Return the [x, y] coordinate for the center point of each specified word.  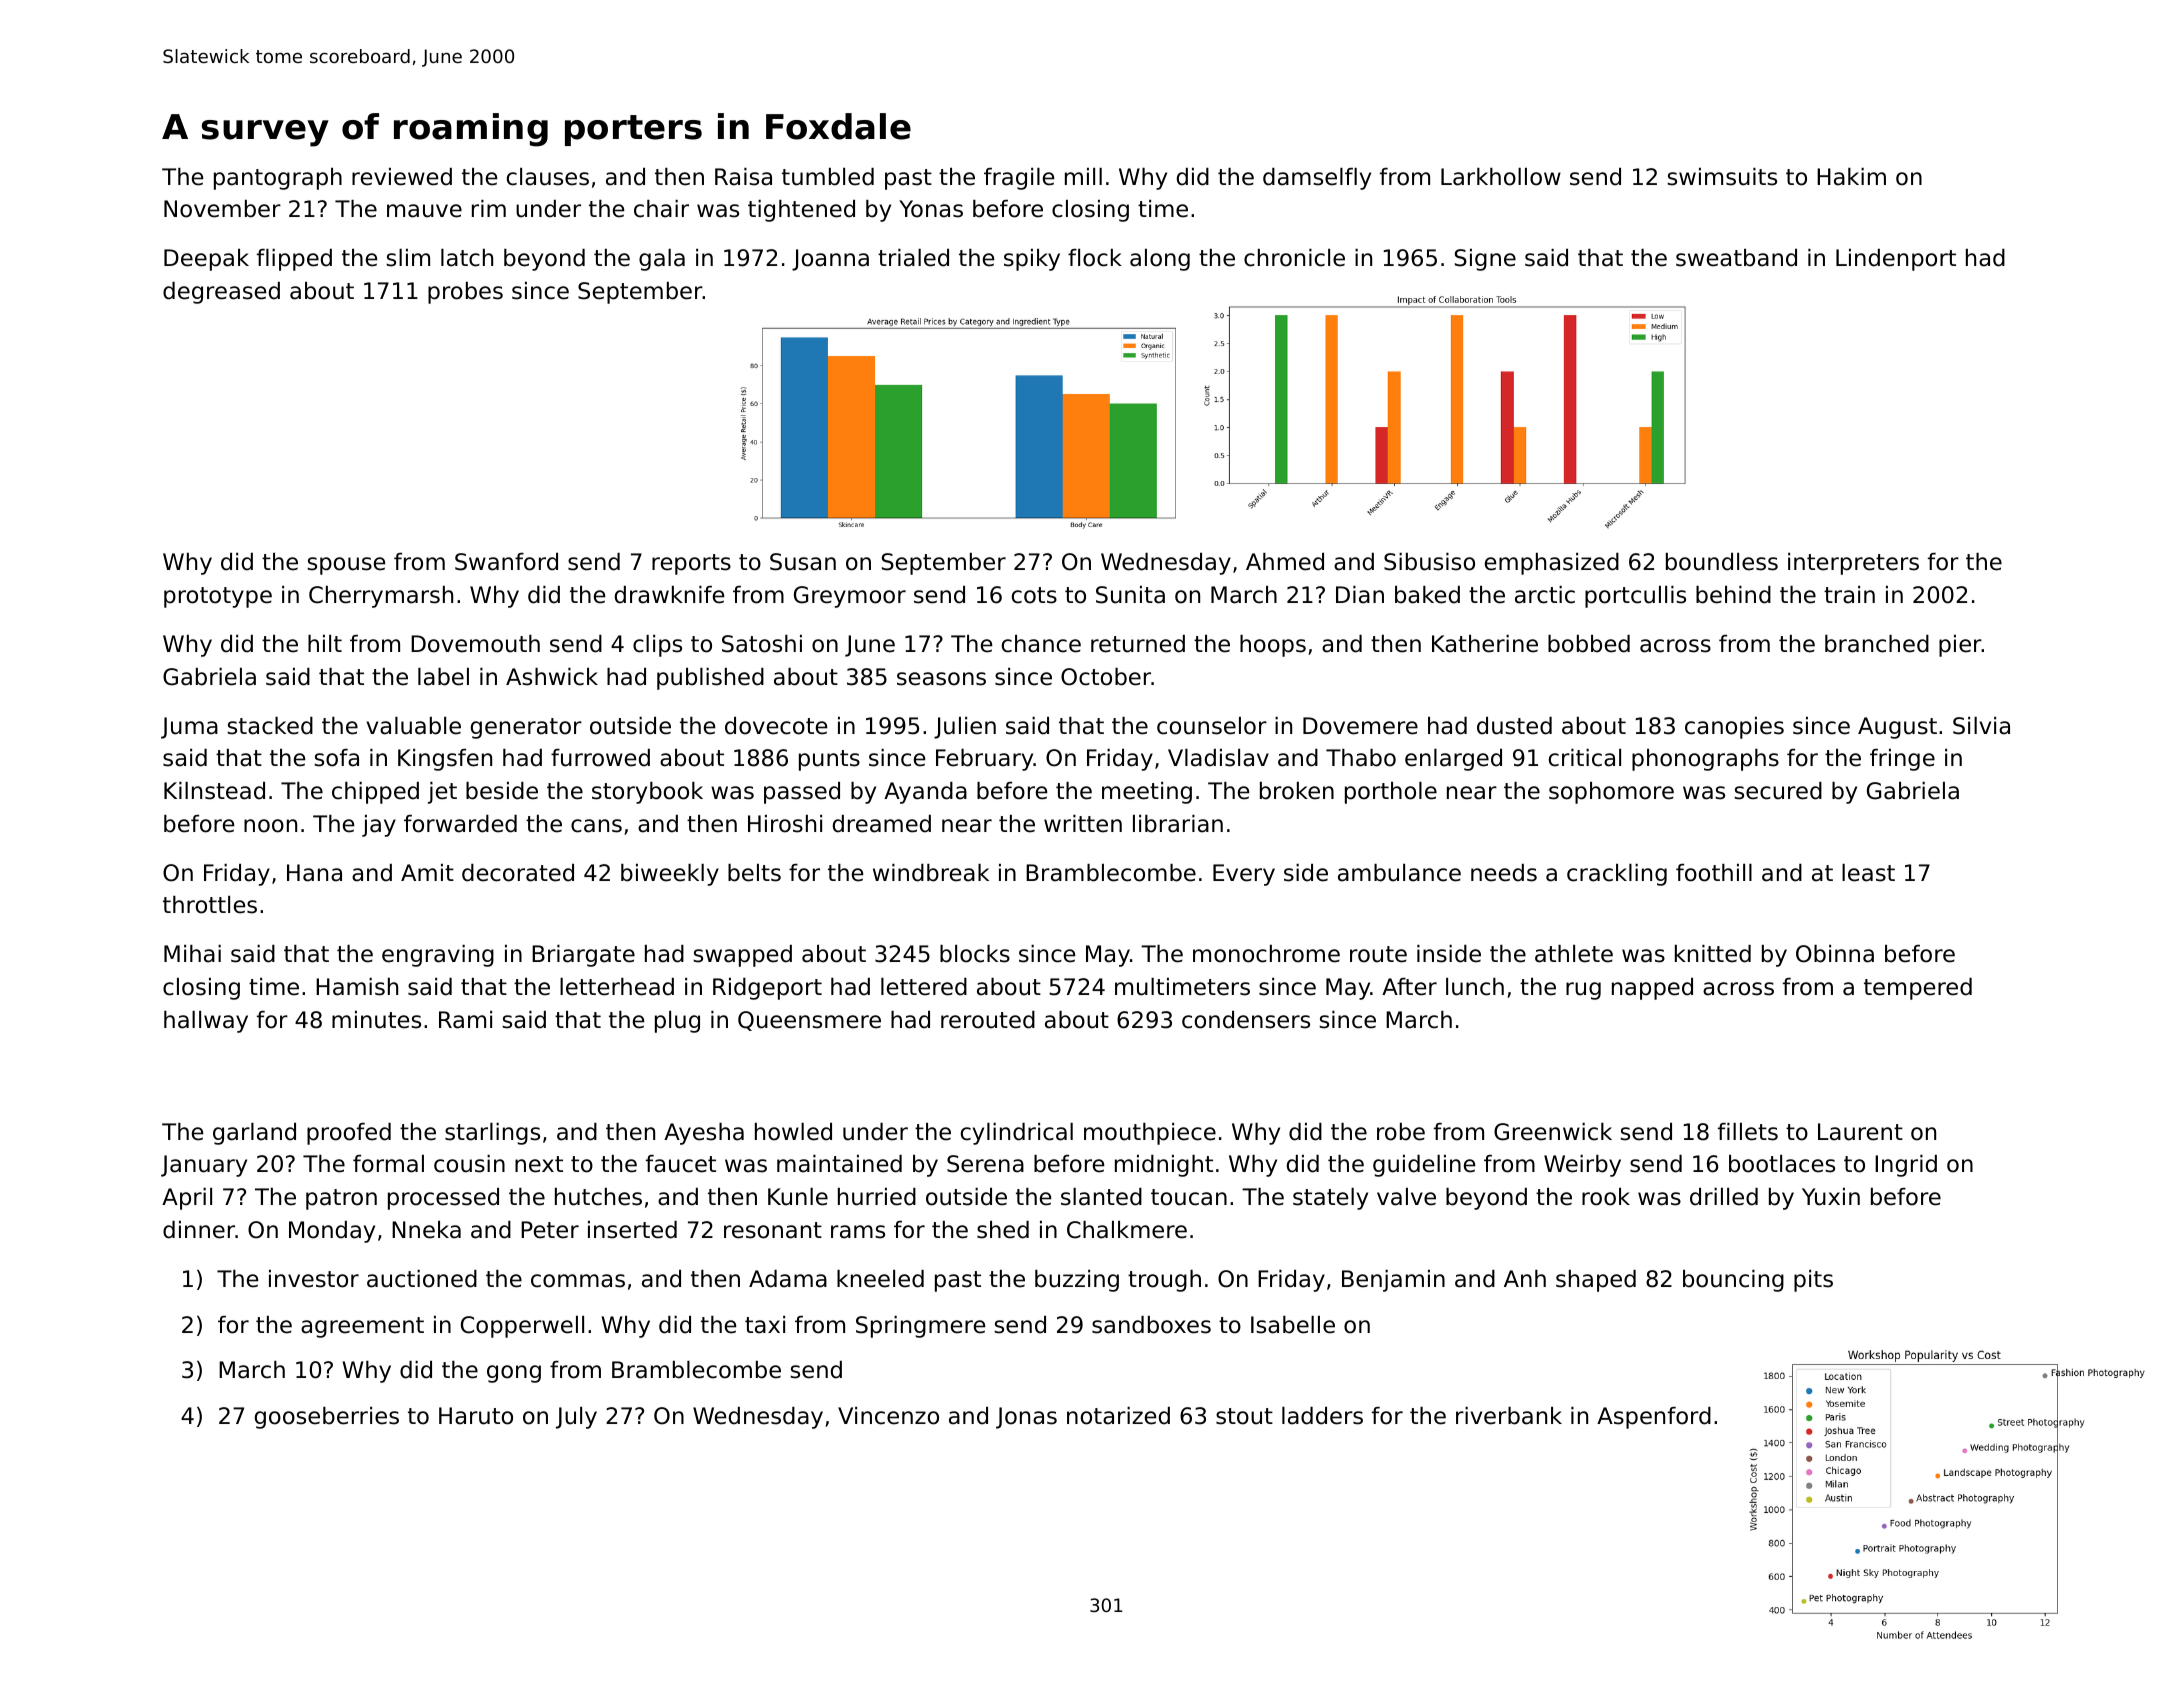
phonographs [1705, 760]
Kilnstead [214, 791]
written [1083, 824]
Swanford [506, 562]
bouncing [1733, 1281]
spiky [1032, 260]
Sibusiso [1429, 562]
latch [467, 258]
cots [1034, 595]
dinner [199, 1230]
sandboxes [1151, 1325]
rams [858, 1232]
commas [578, 1281]
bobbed [1589, 644]
